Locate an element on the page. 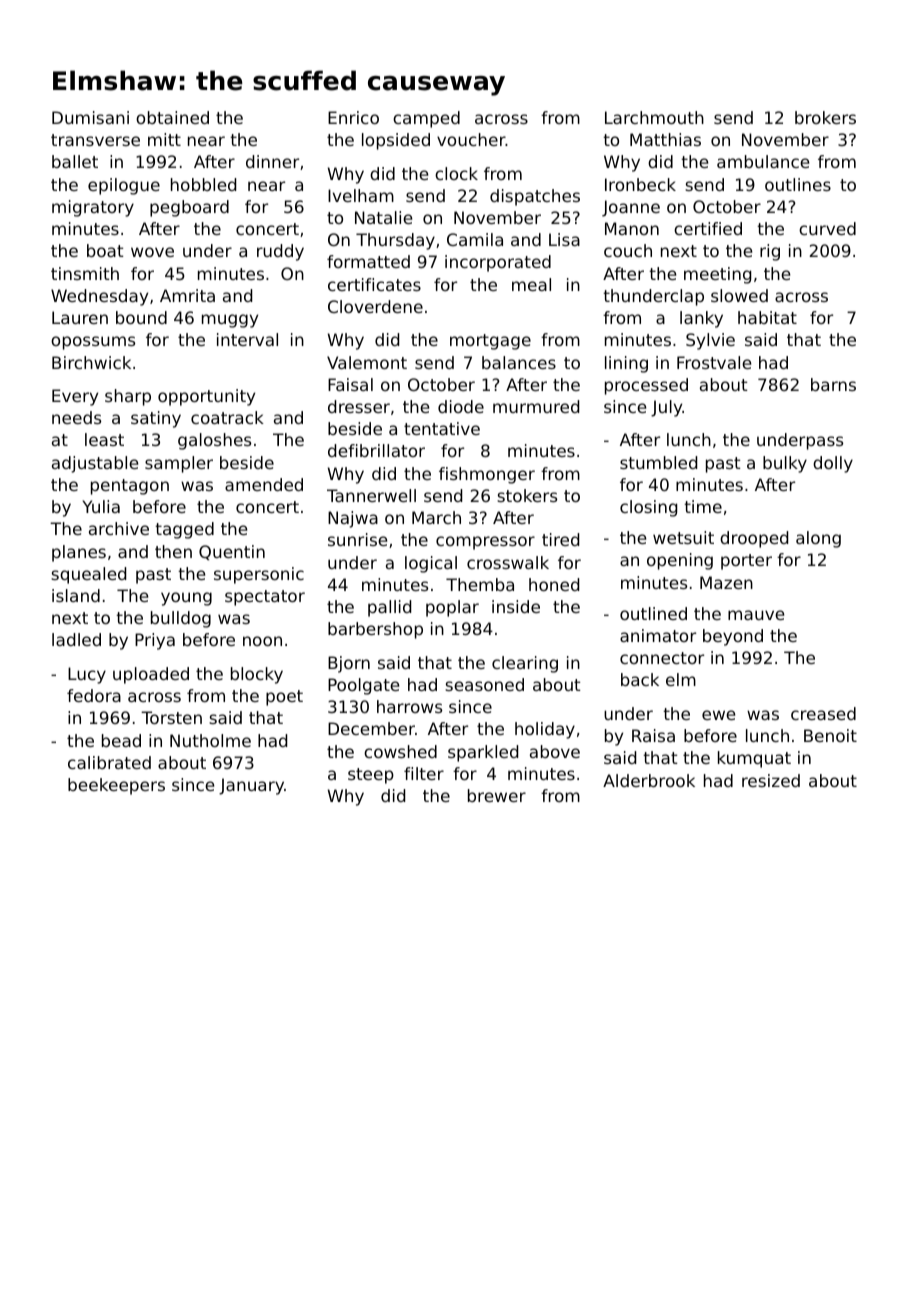 This page has width=908, height=1316. rig is located at coordinates (770, 252).
